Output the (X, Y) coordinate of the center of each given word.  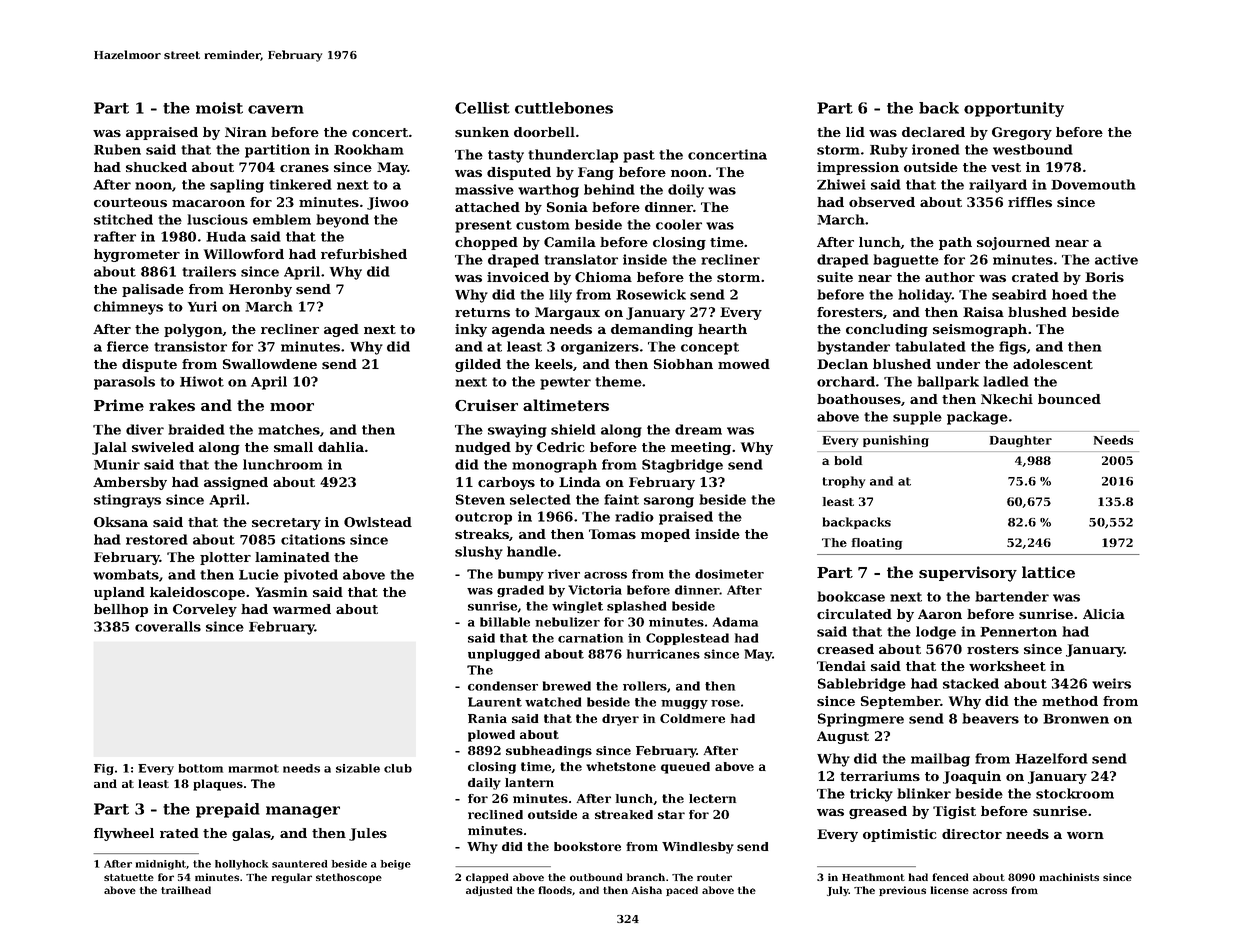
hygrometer (137, 255)
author (950, 277)
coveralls (168, 626)
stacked (971, 683)
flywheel (124, 834)
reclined (495, 814)
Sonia (567, 207)
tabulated (930, 346)
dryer (620, 720)
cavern (276, 109)
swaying (517, 431)
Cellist (482, 108)
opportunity (1014, 109)
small (293, 447)
